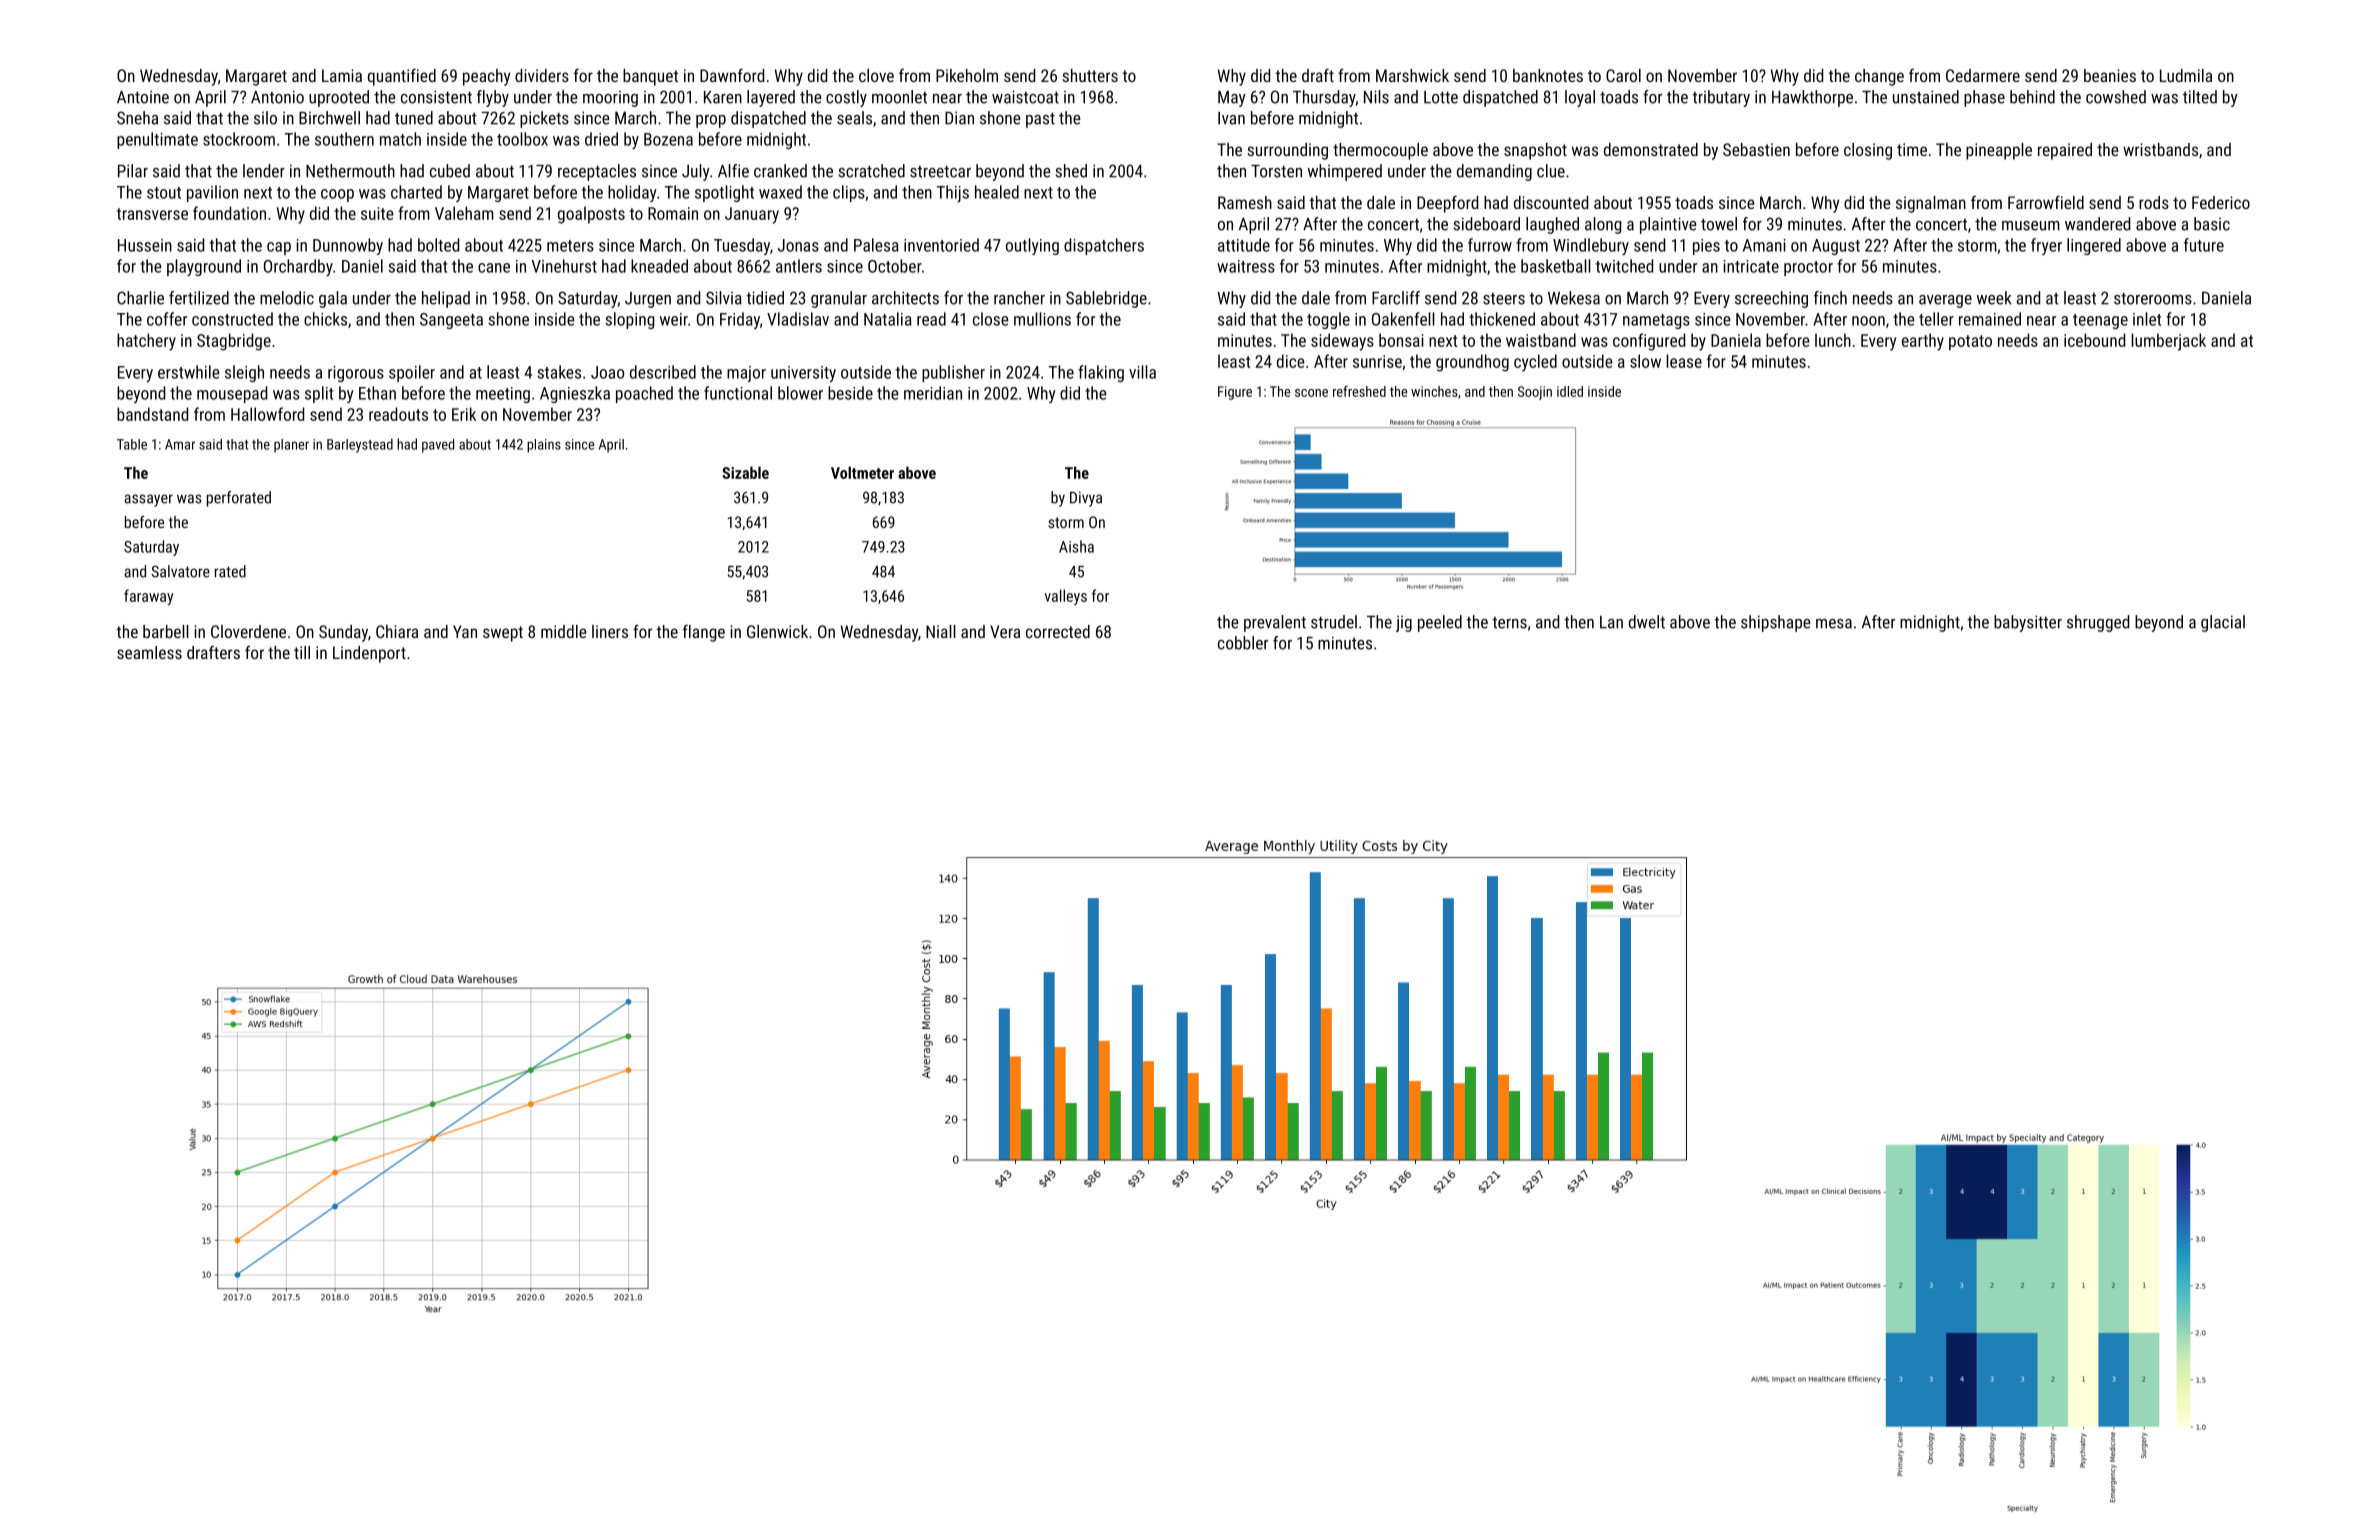 This document has height=1540, width=2380. I want to click on glacial, so click(2223, 623).
